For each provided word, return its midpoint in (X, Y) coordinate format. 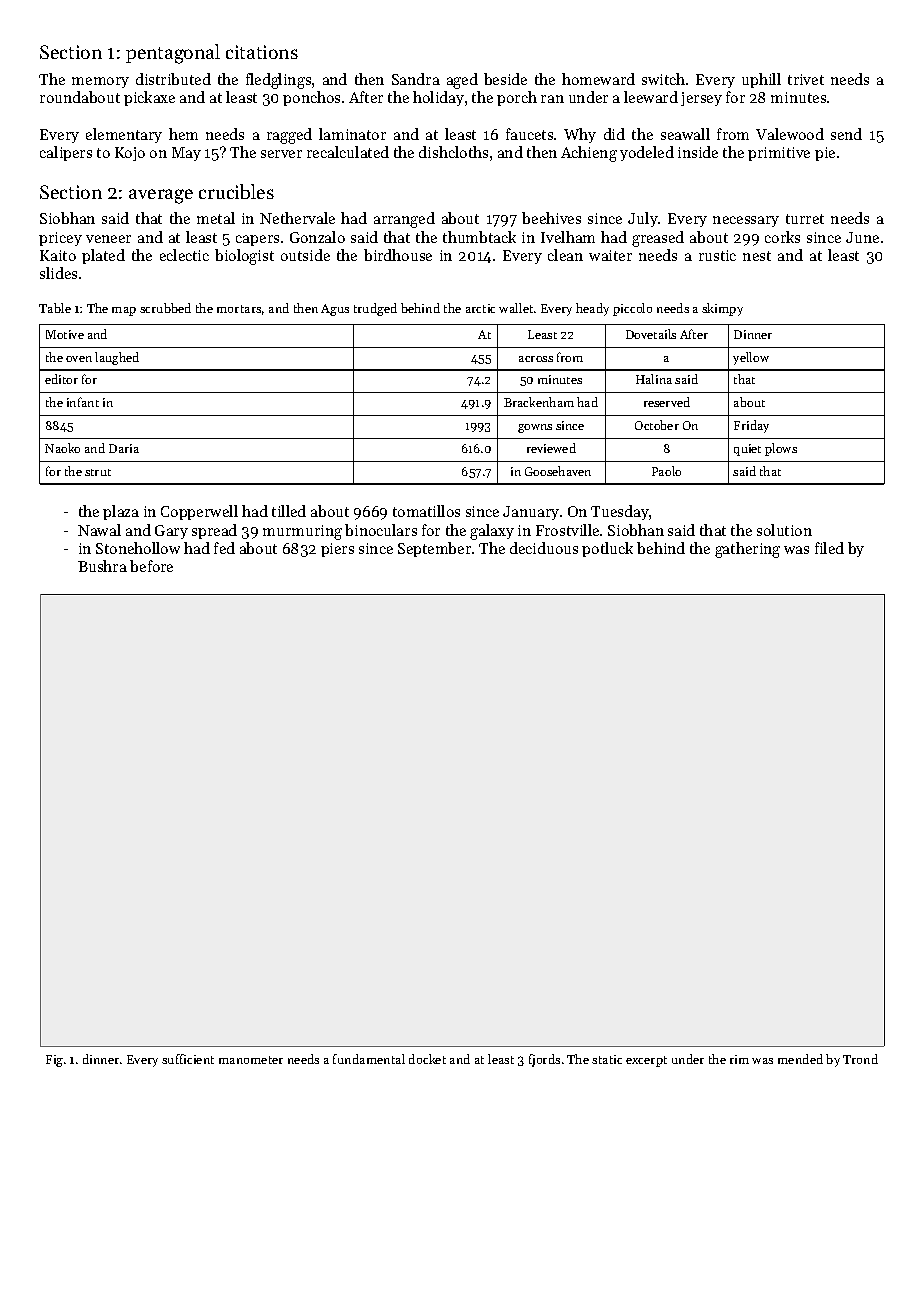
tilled (289, 511)
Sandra (416, 79)
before (151, 566)
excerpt (646, 1061)
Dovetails (651, 334)
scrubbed (165, 308)
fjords (544, 1060)
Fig (54, 1061)
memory (100, 82)
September (434, 549)
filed (829, 548)
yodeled (647, 153)
